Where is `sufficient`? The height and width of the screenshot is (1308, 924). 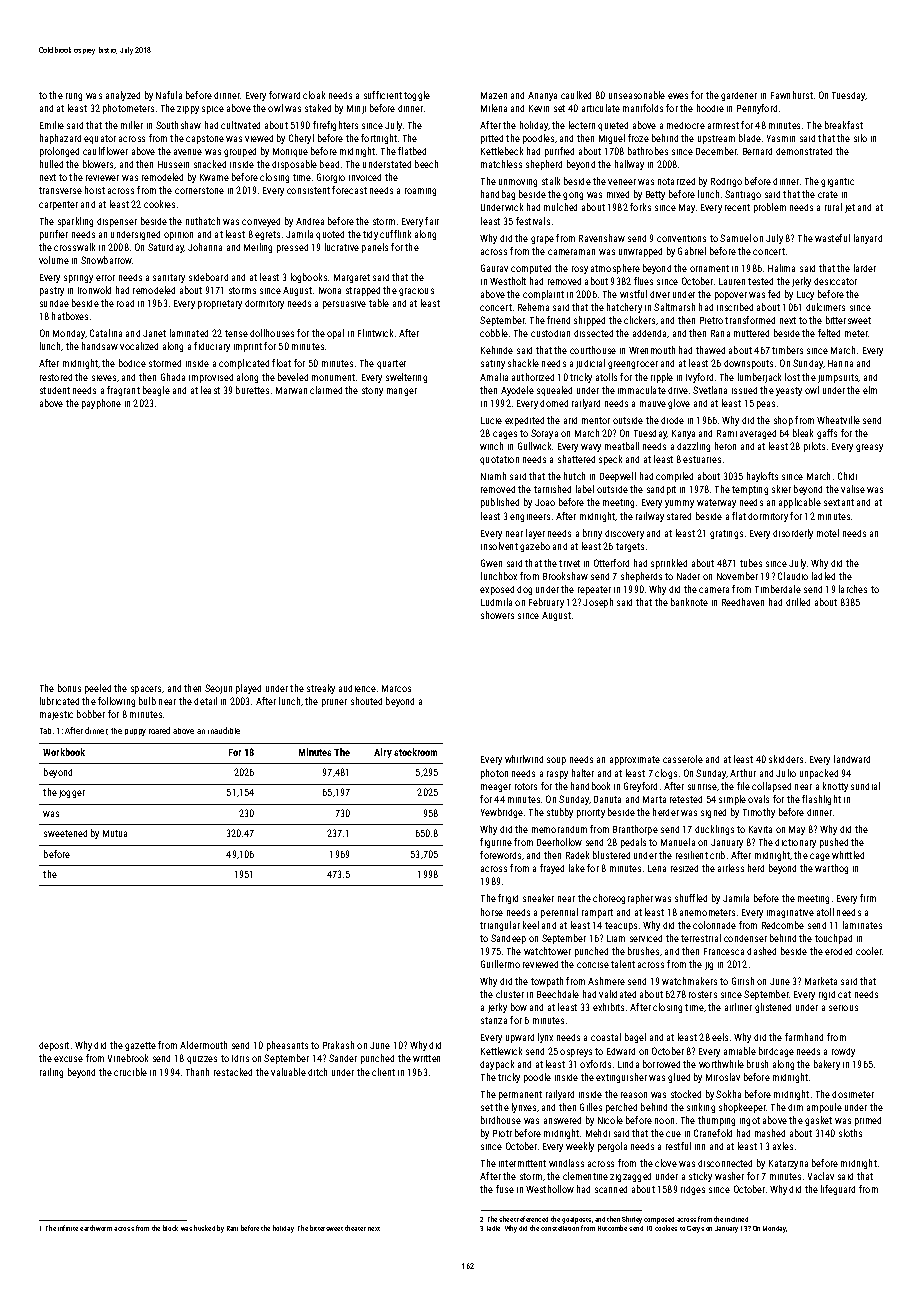 sufficient is located at coordinates (383, 95).
